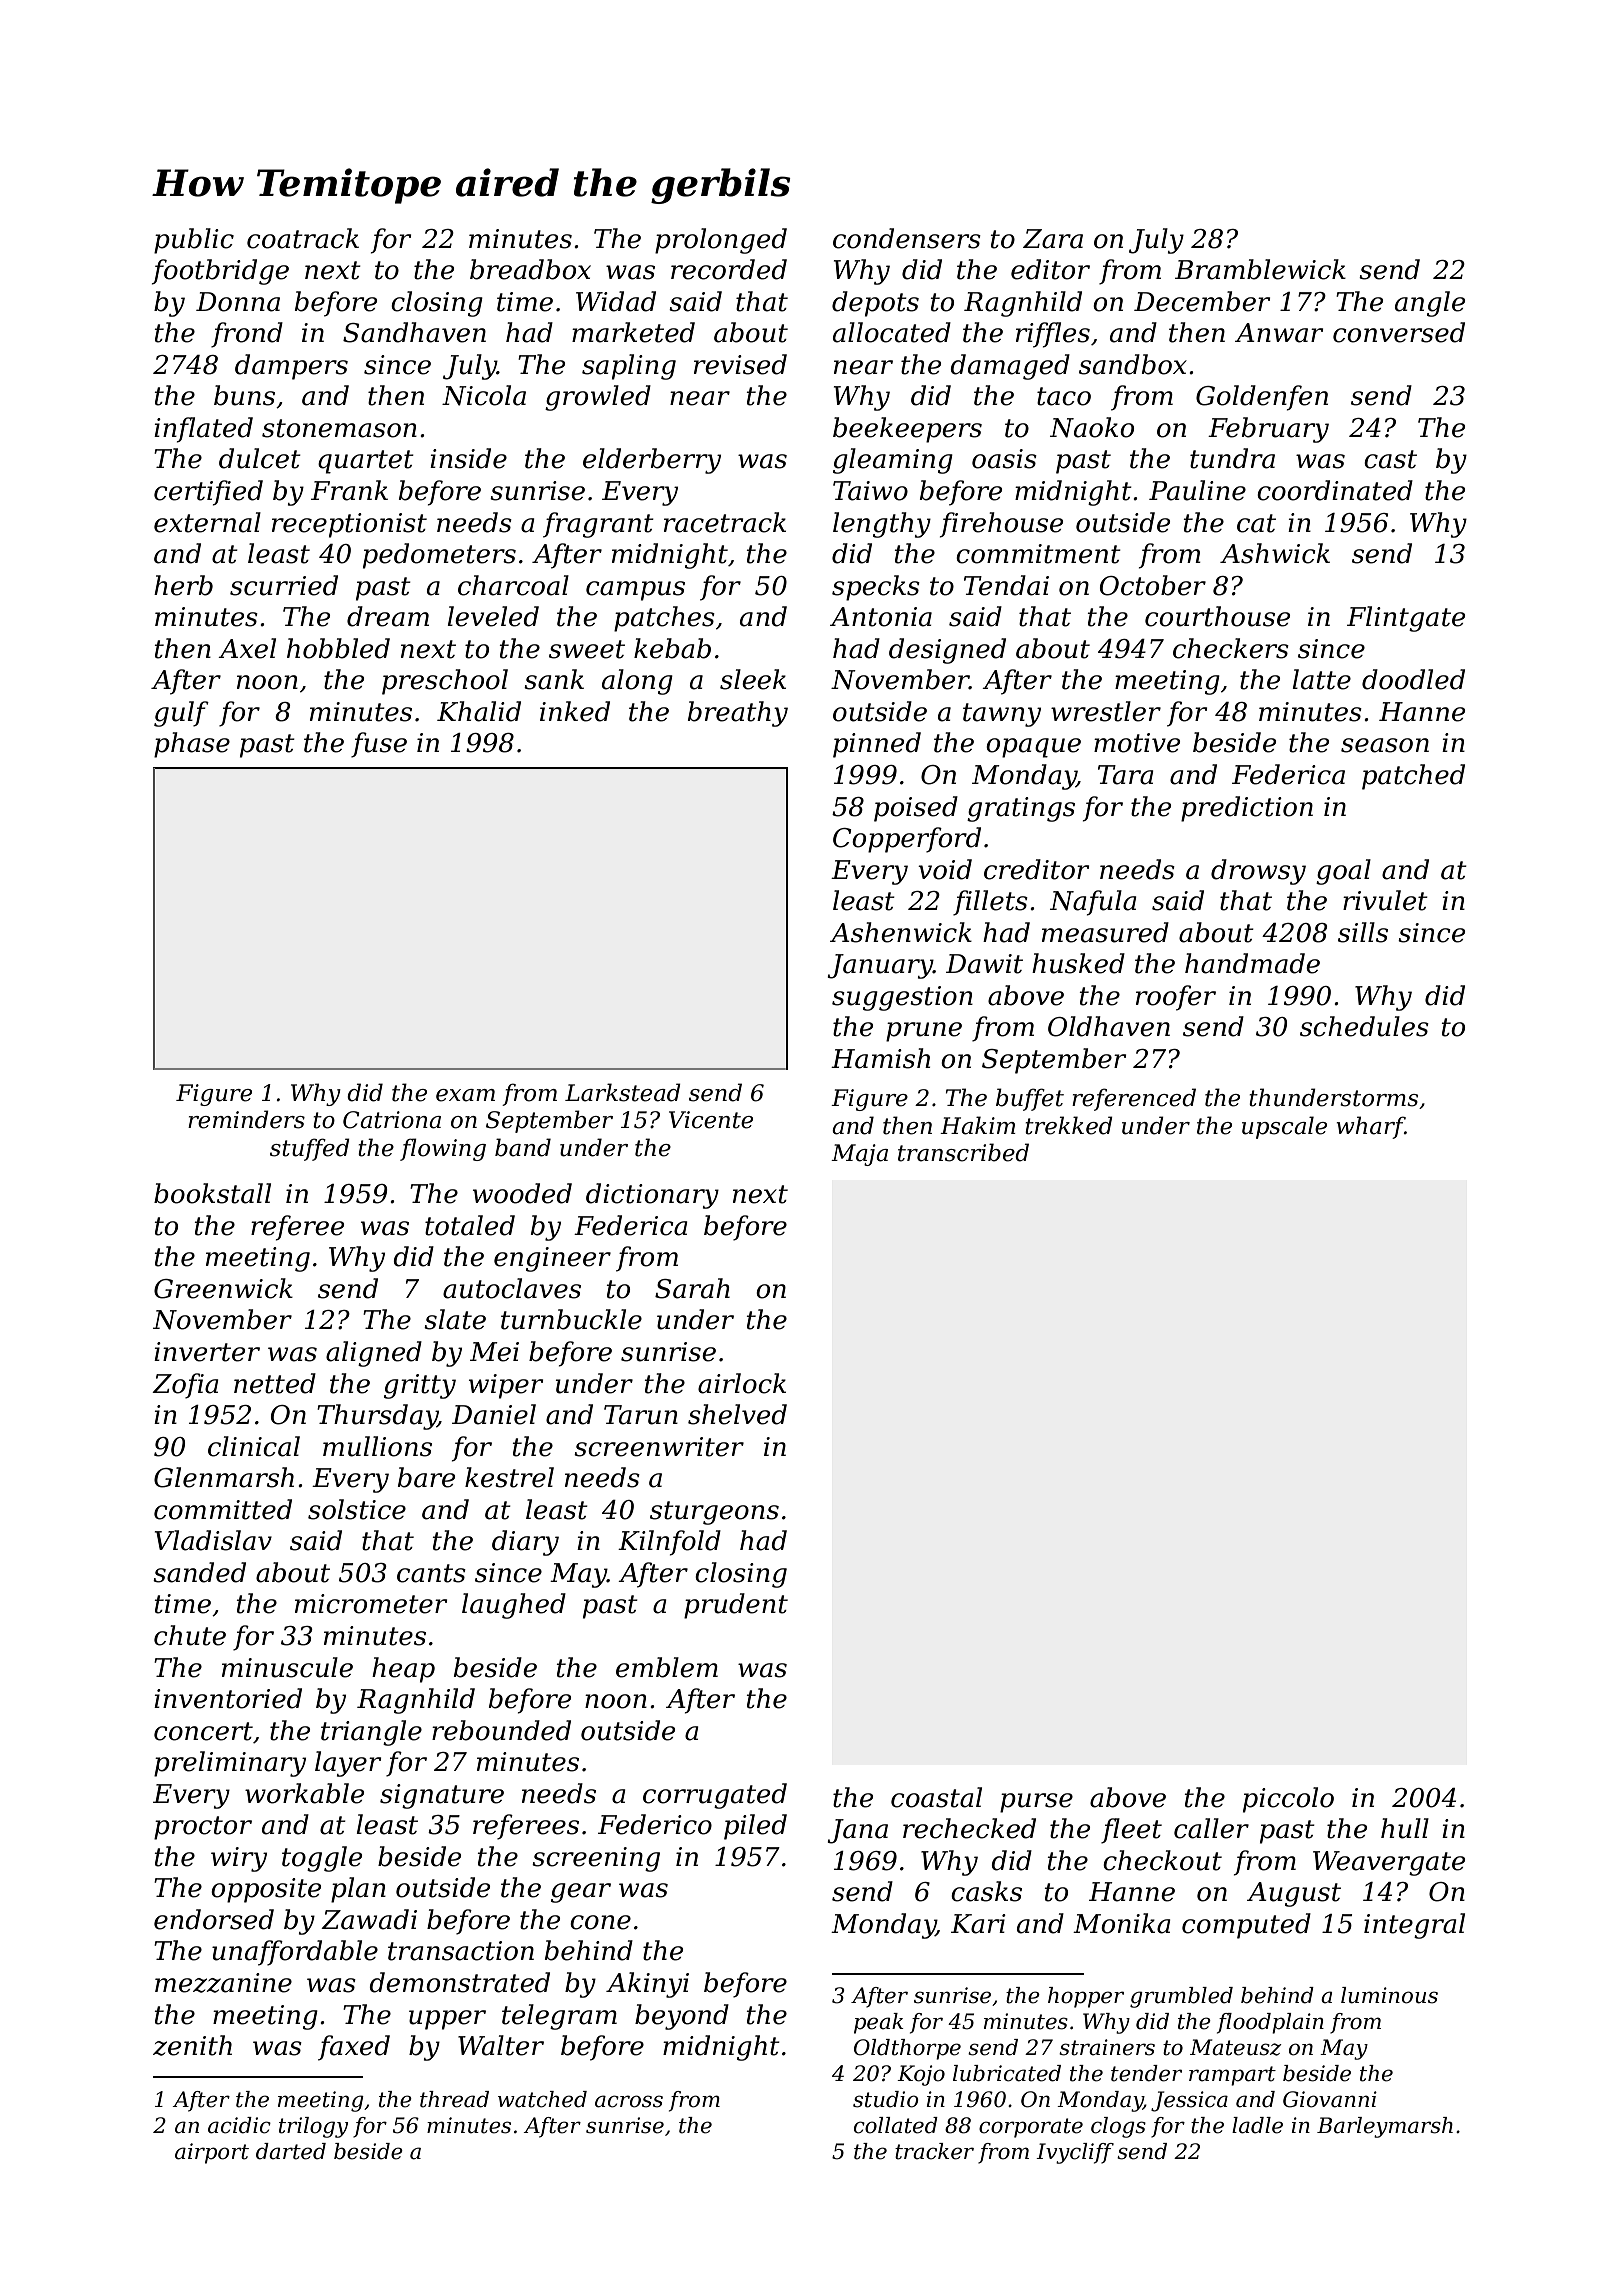  I want to click on fuse, so click(379, 745).
